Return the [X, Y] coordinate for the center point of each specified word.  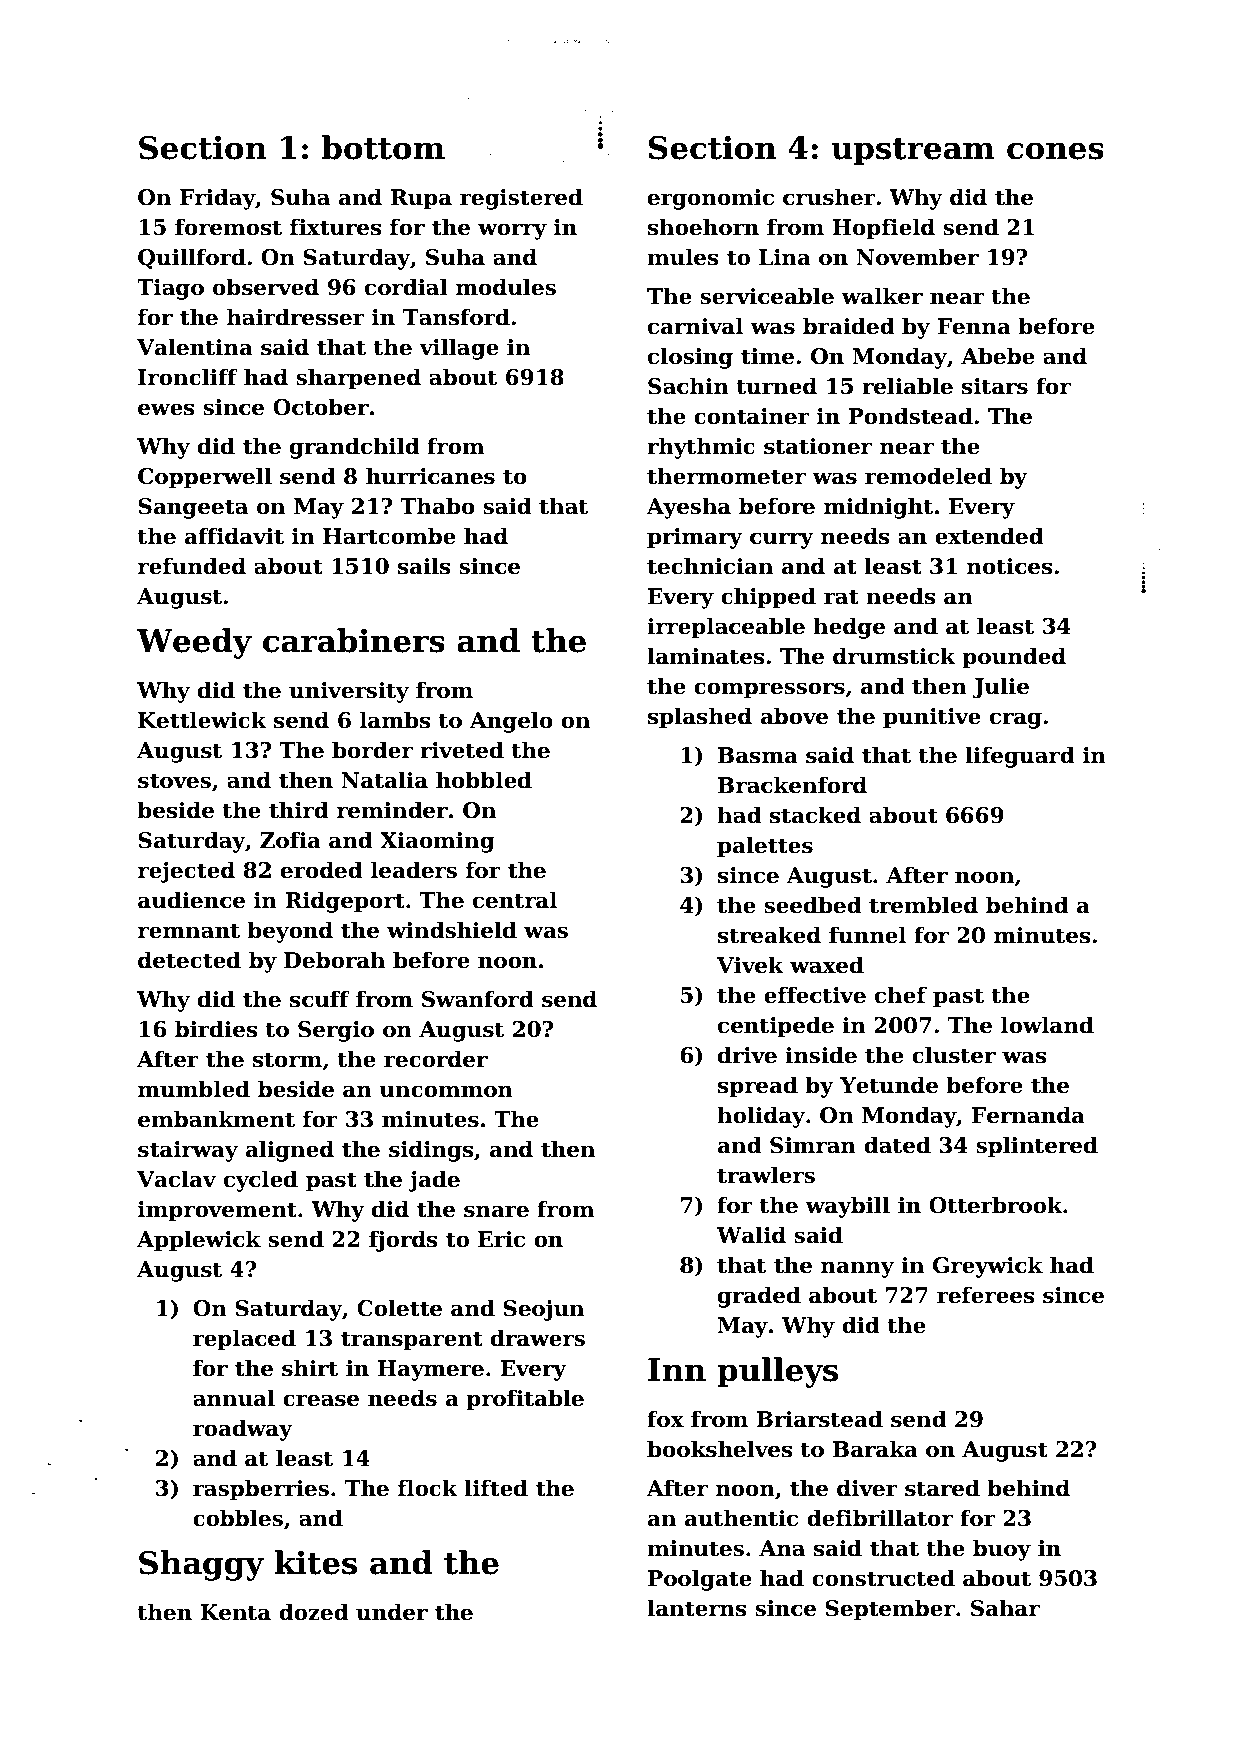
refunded [192, 566]
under [392, 1612]
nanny [857, 1269]
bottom [383, 147]
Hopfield [883, 229]
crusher [829, 197]
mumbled [194, 1089]
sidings [431, 1151]
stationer [818, 446]
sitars [995, 386]
